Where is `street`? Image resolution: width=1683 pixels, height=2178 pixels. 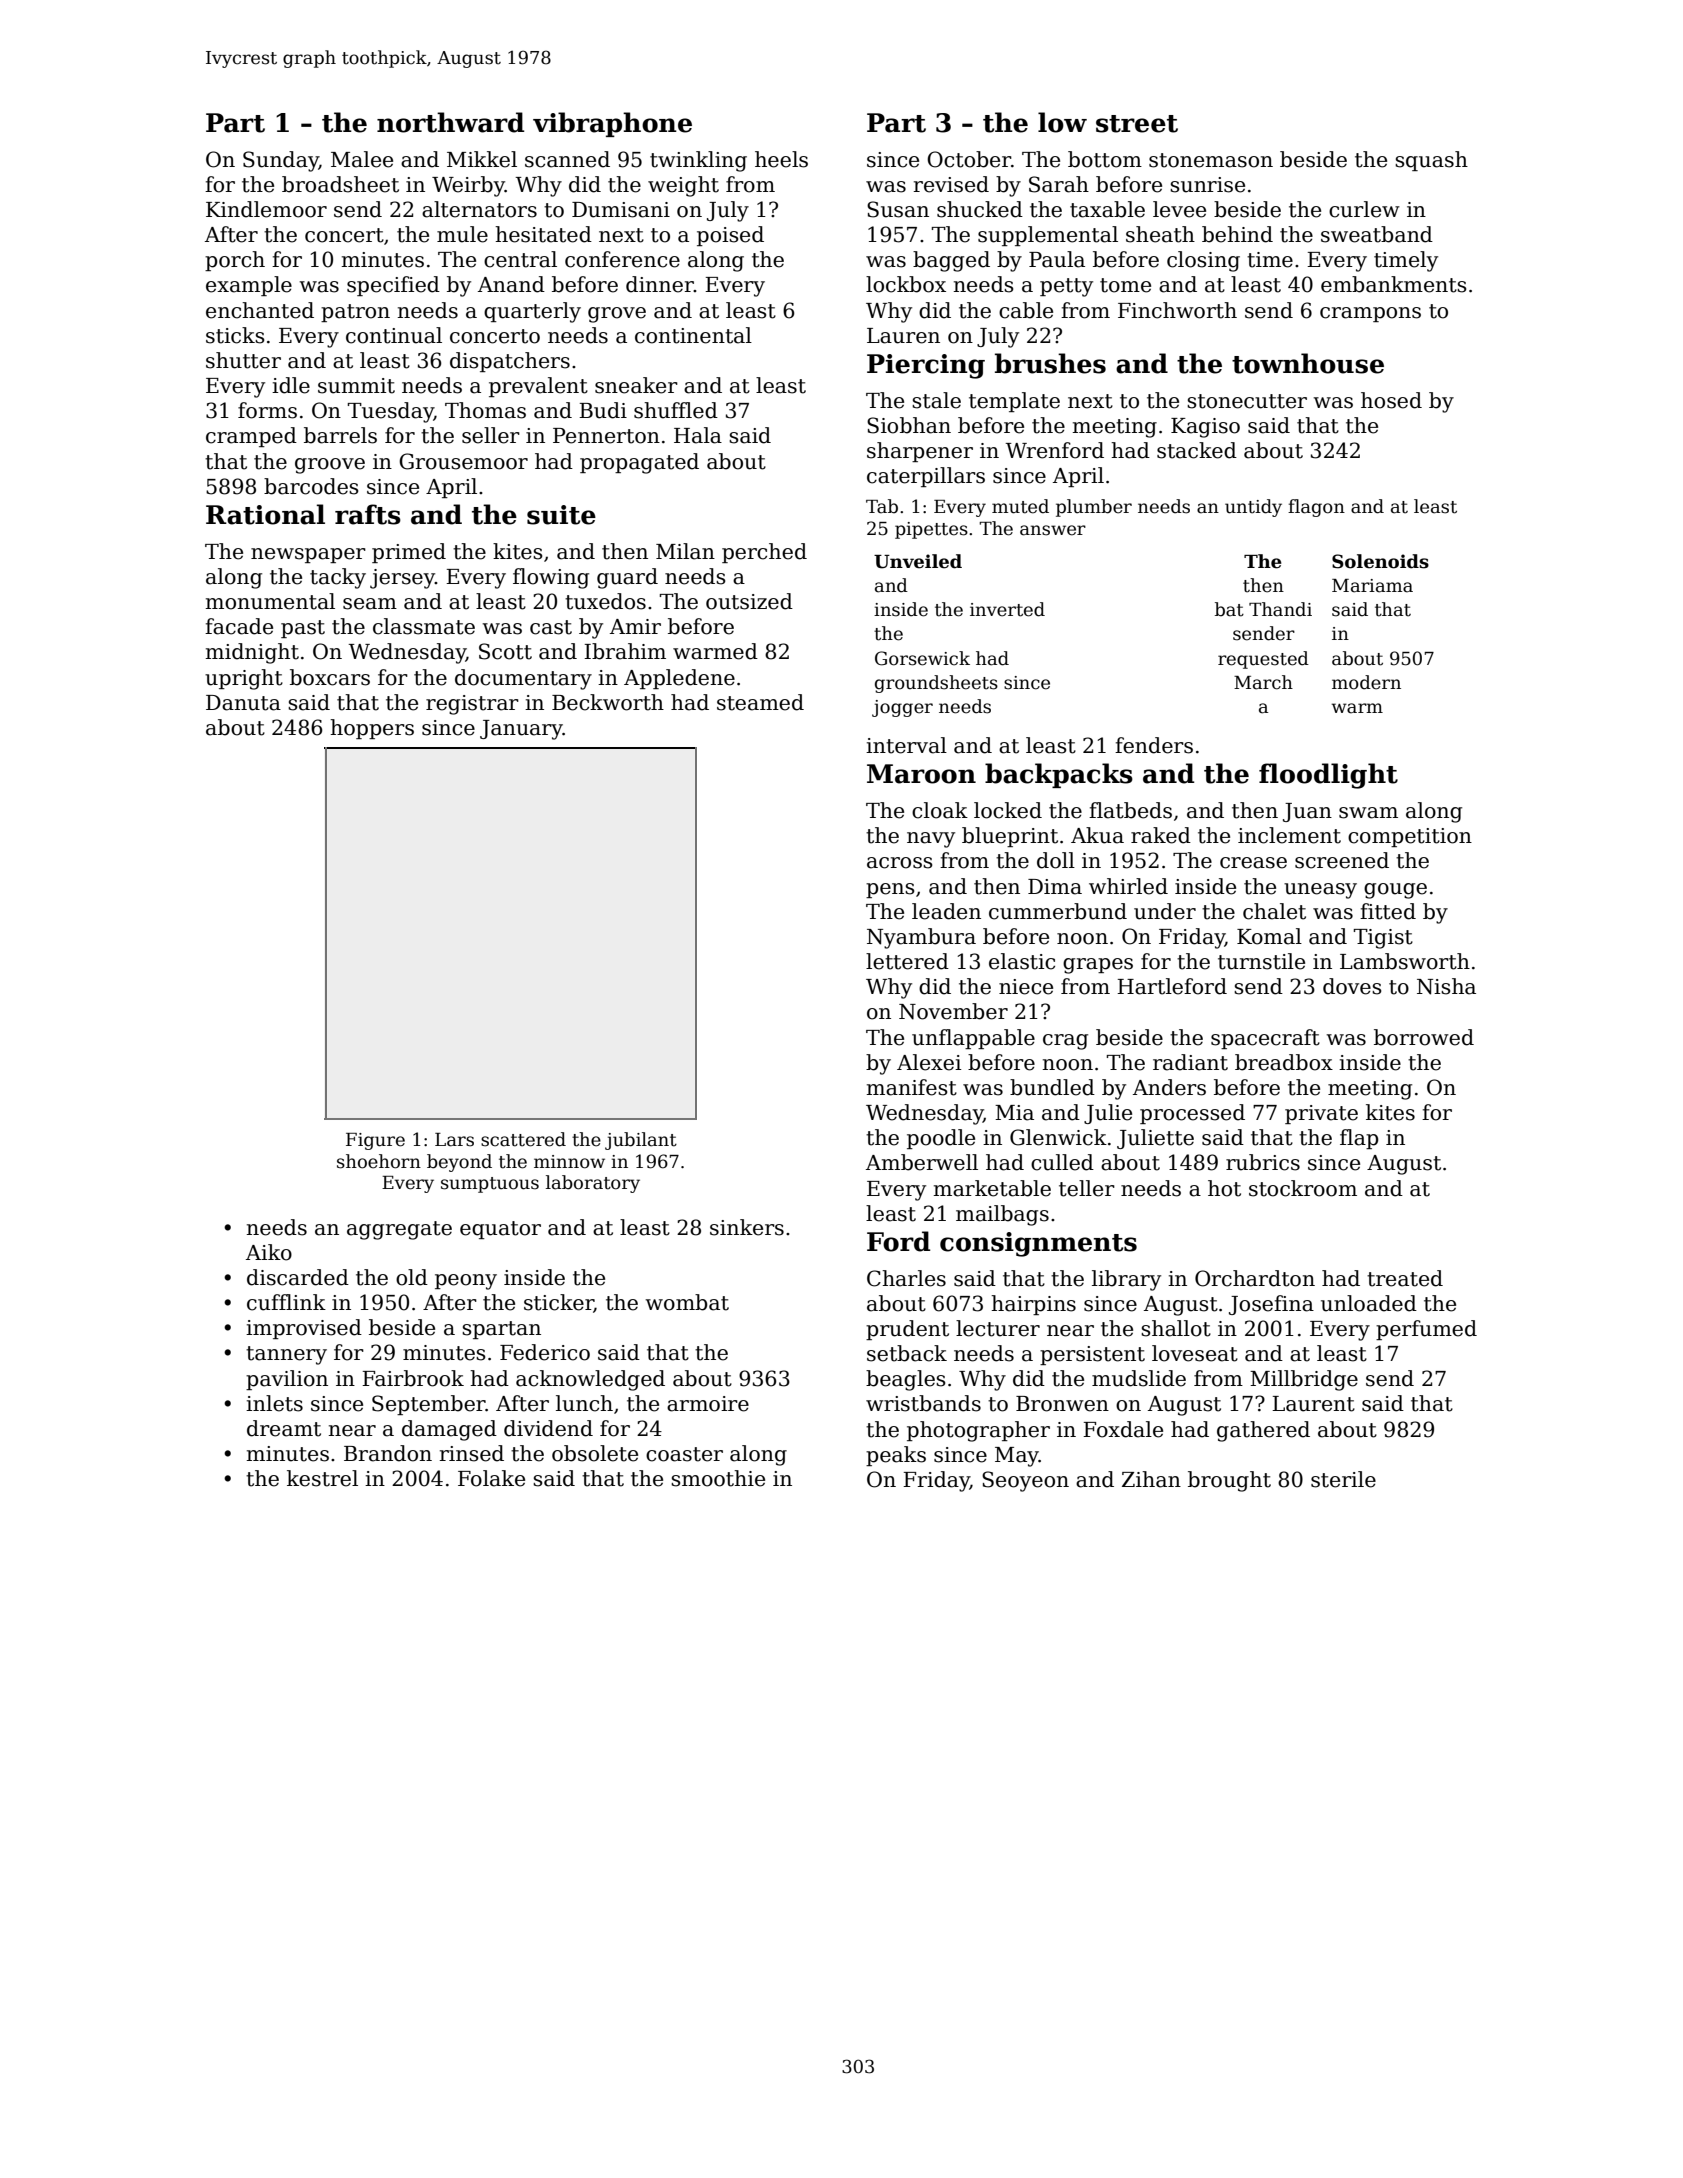 street is located at coordinates (1137, 124).
